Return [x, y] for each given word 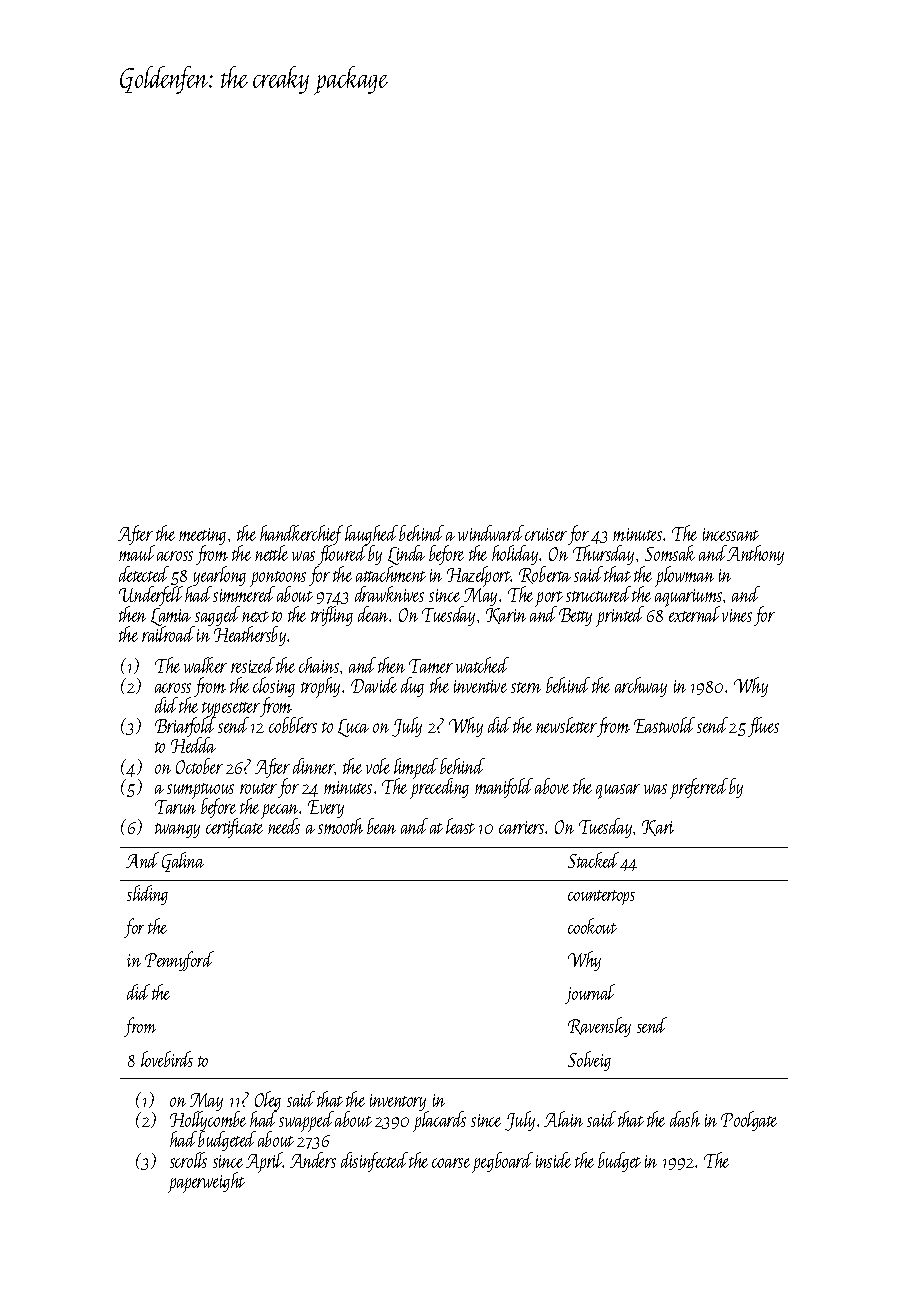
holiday [515, 555]
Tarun [175, 807]
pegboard [502, 1162]
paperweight [206, 1182]
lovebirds [167, 1059]
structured [598, 594]
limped [416, 768]
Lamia [172, 617]
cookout [592, 926]
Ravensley [599, 1027]
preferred [699, 788]
